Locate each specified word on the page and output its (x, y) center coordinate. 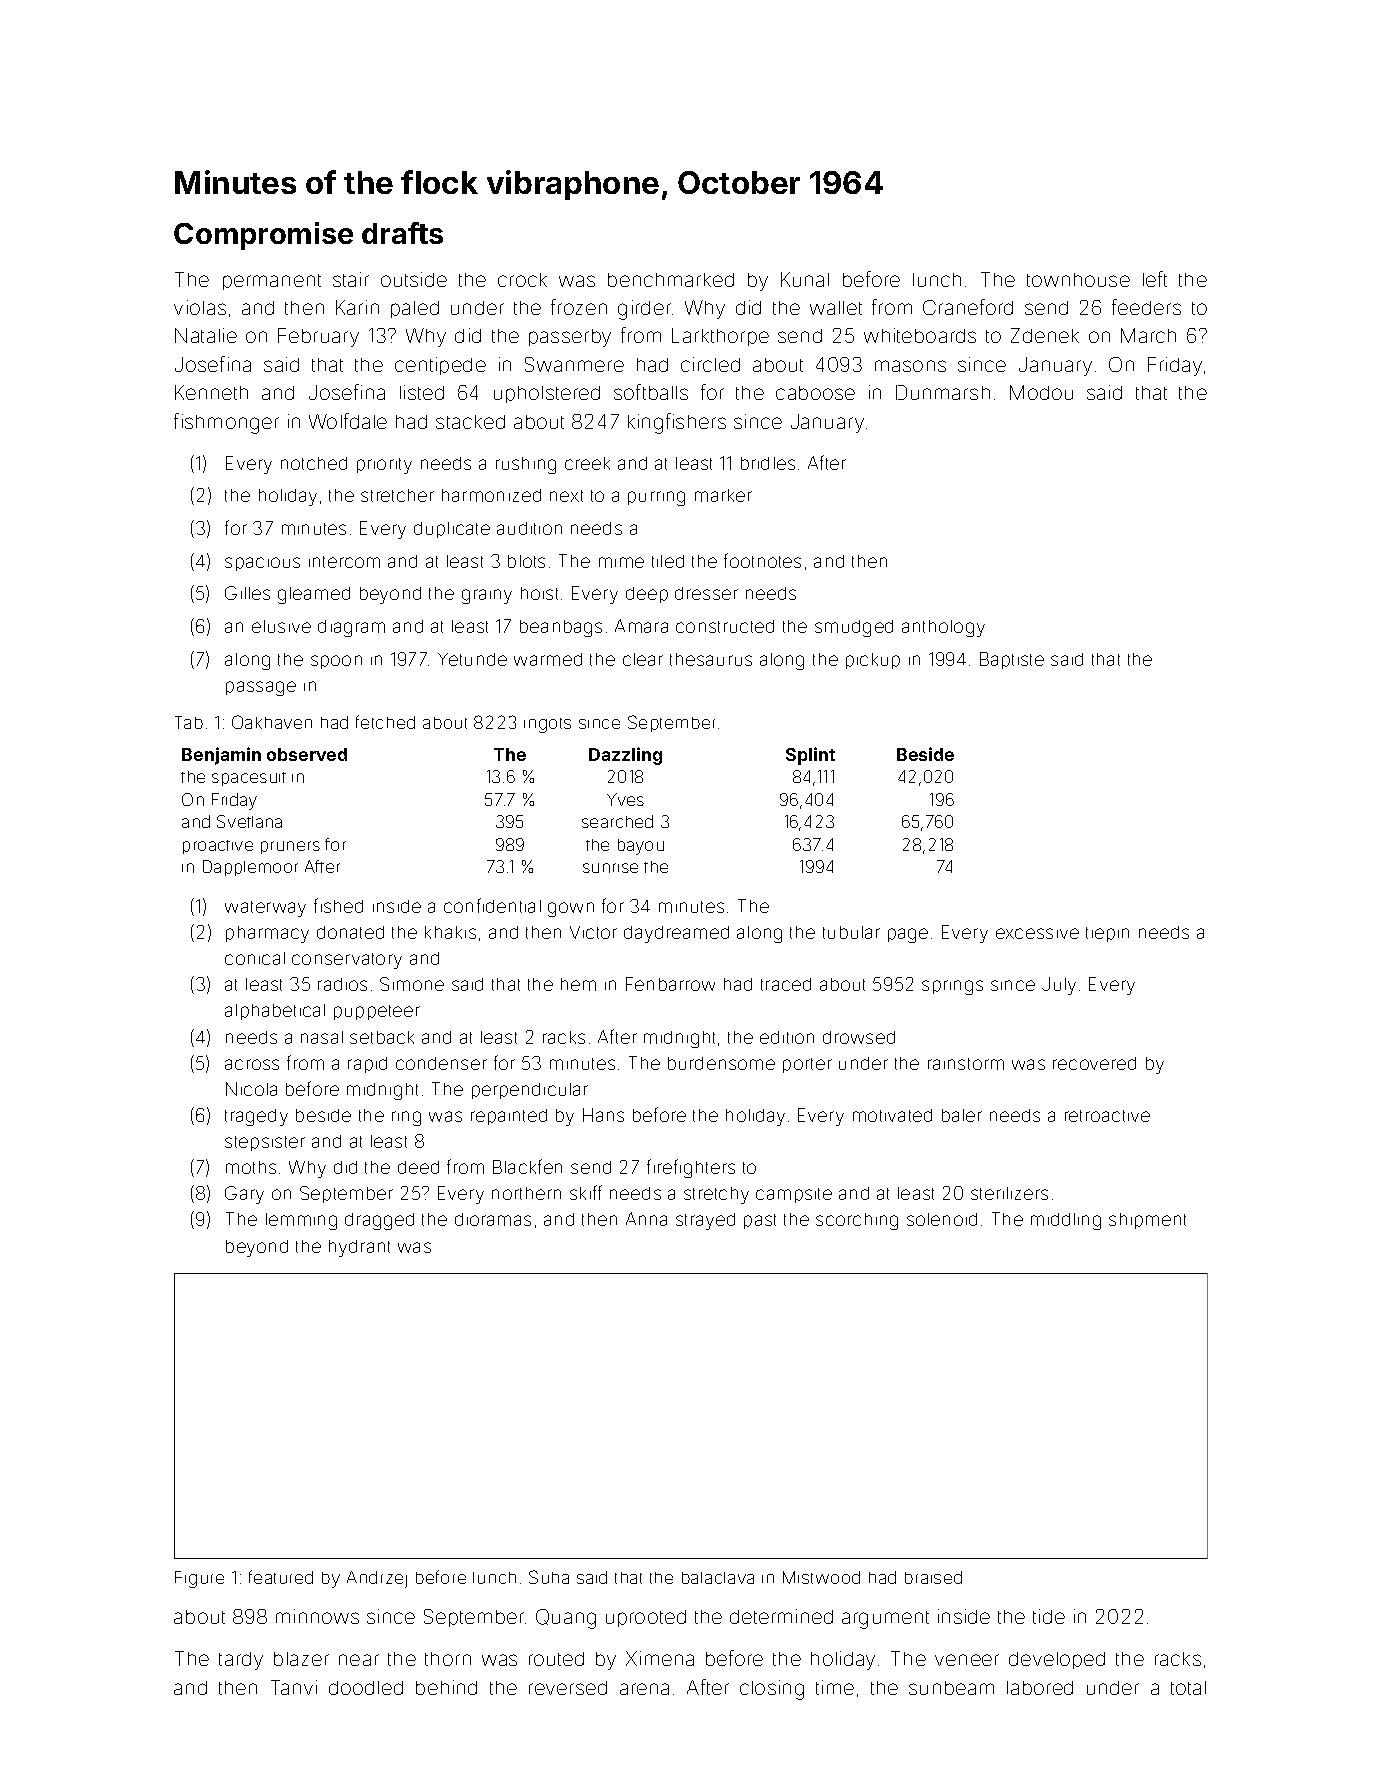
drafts (402, 233)
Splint (810, 756)
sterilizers (1009, 1193)
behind (446, 1687)
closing (772, 1690)
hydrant (359, 1248)
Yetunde (472, 659)
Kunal (805, 279)
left (1155, 279)
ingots (547, 725)
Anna (646, 1219)
